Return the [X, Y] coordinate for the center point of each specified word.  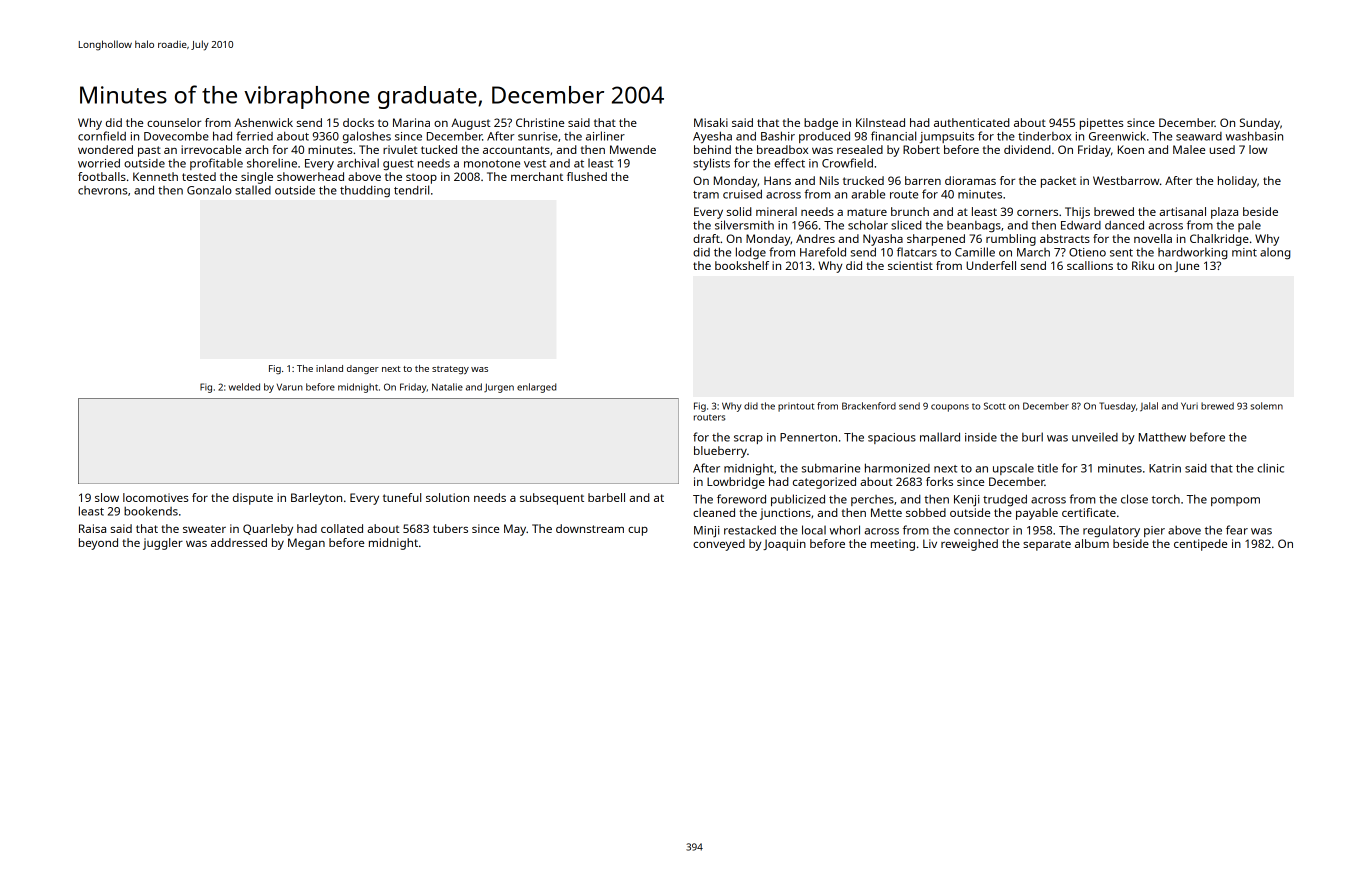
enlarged [536, 388]
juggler [163, 544]
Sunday [1260, 124]
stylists [711, 164]
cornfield [102, 136]
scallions [1090, 265]
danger [363, 369]
